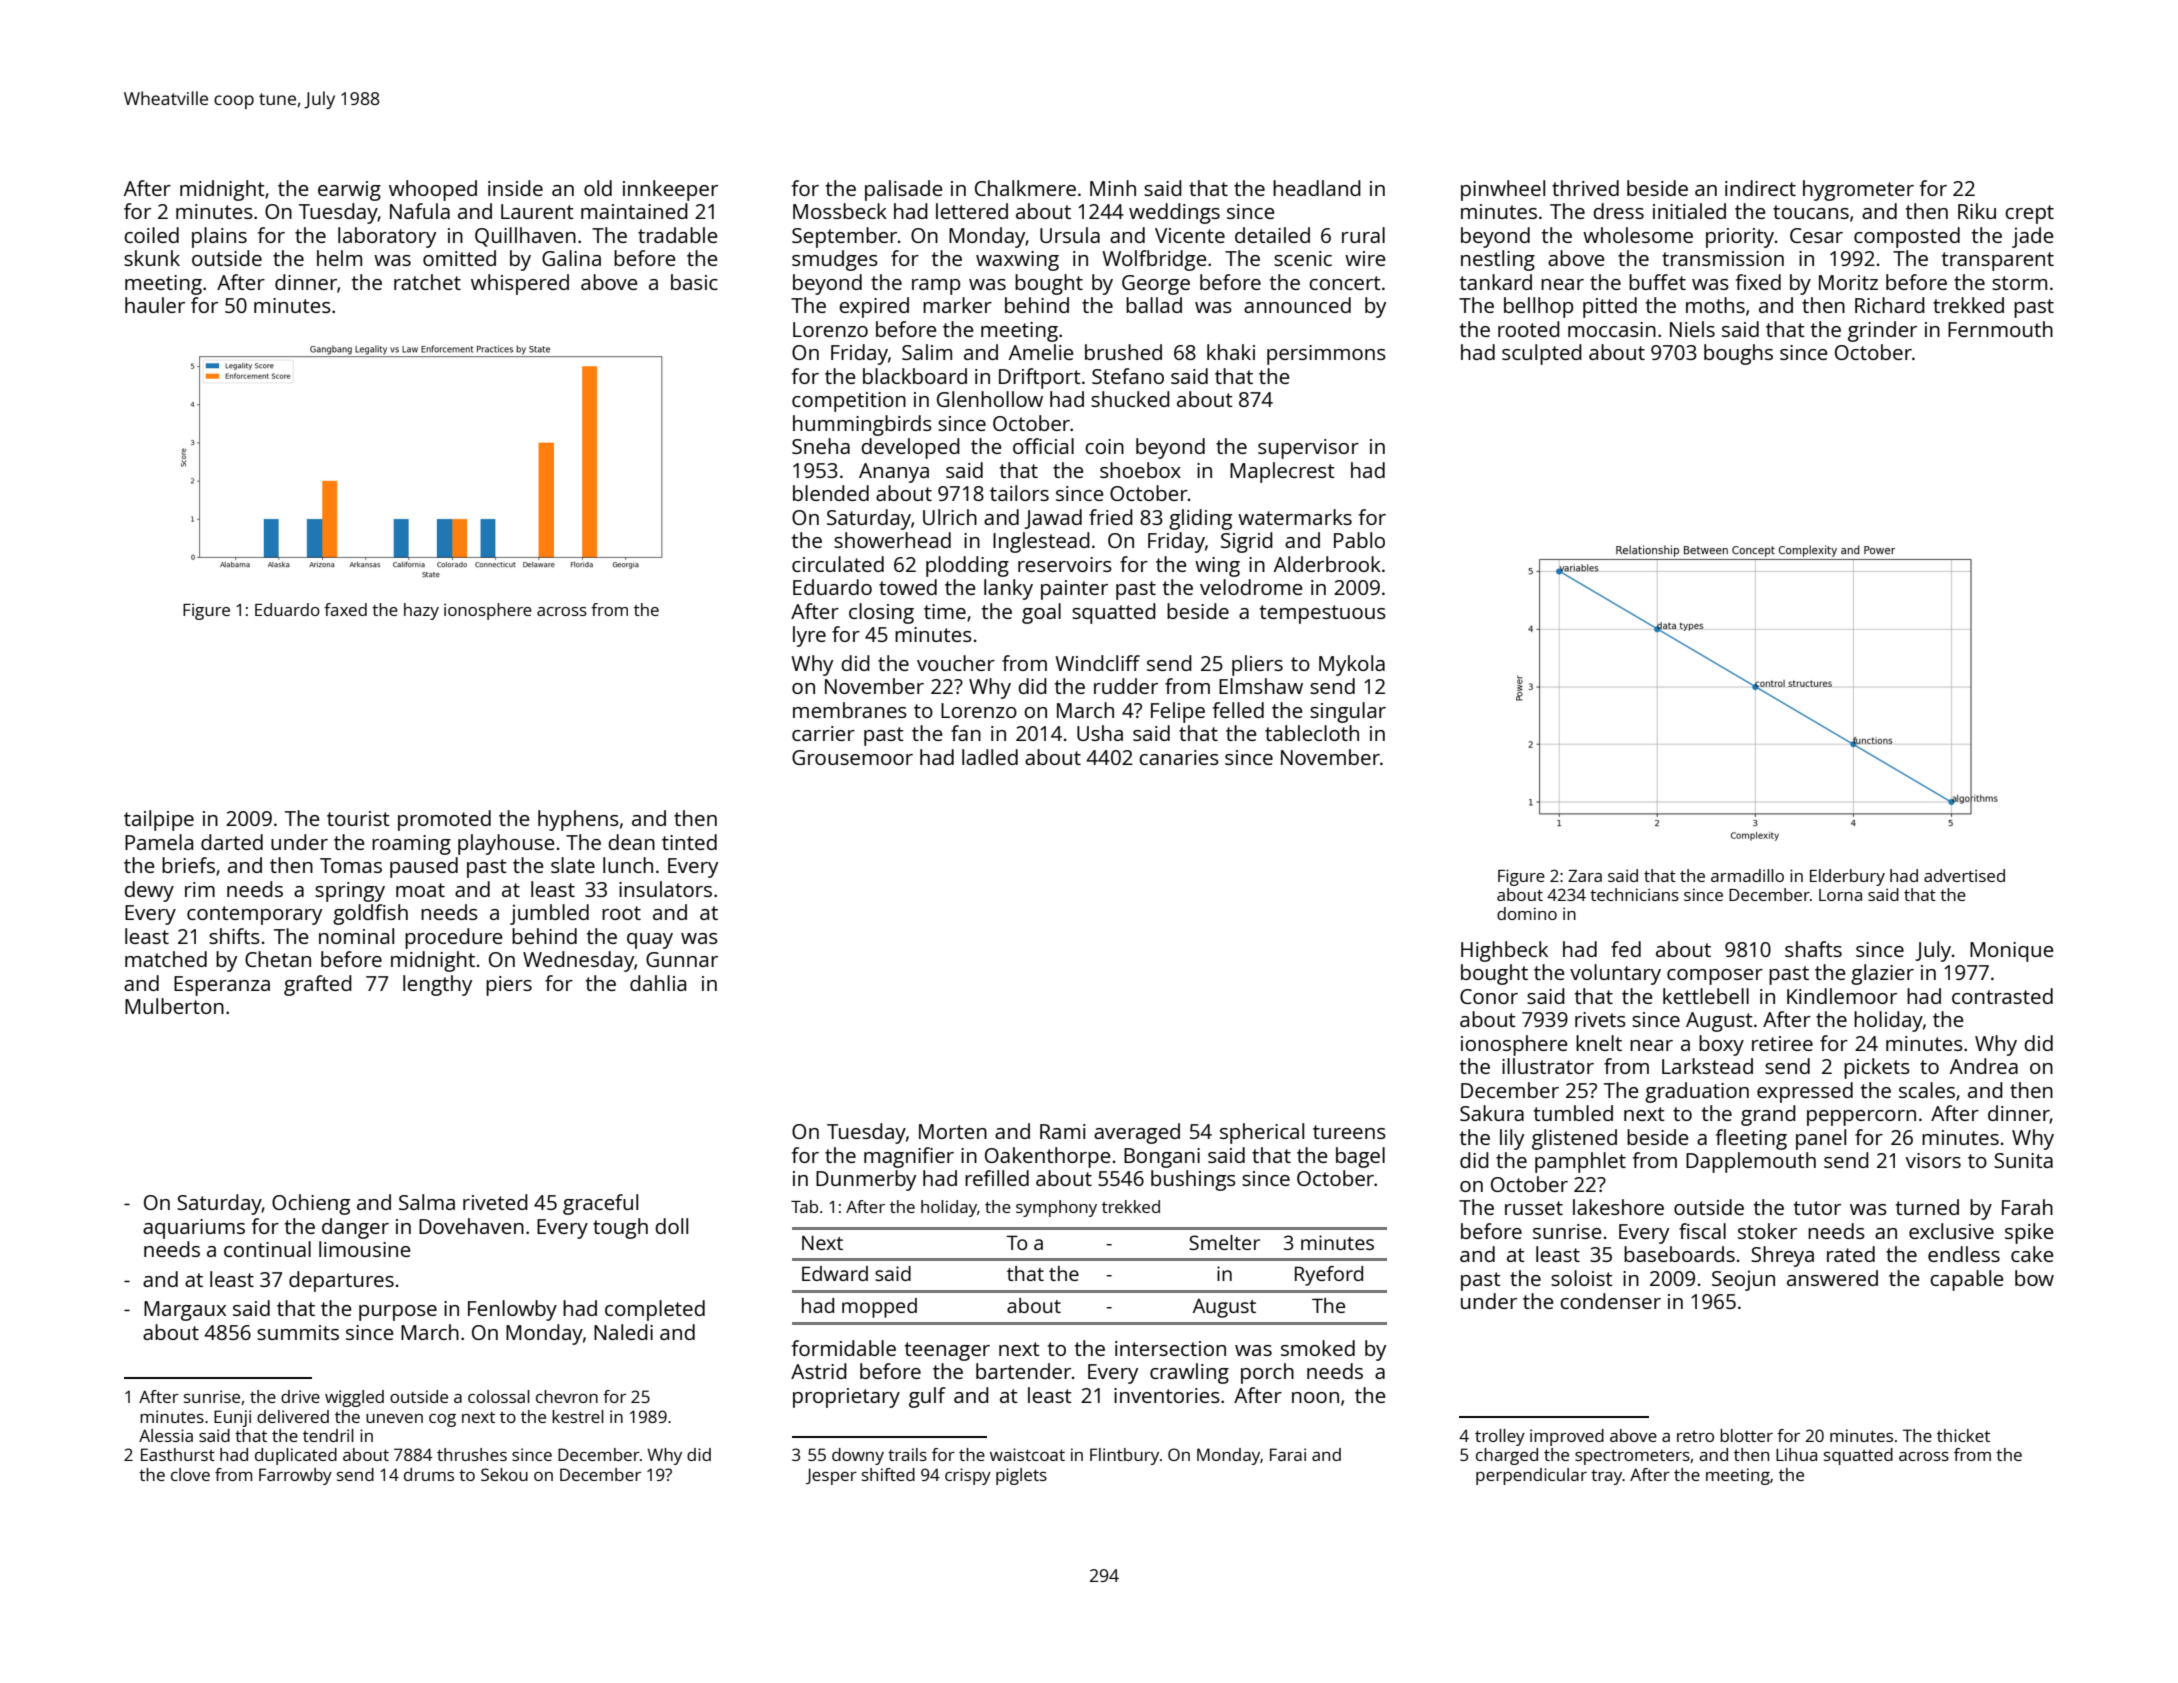 Image resolution: width=2178 pixels, height=1683 pixels. I want to click on whispered, so click(520, 284).
